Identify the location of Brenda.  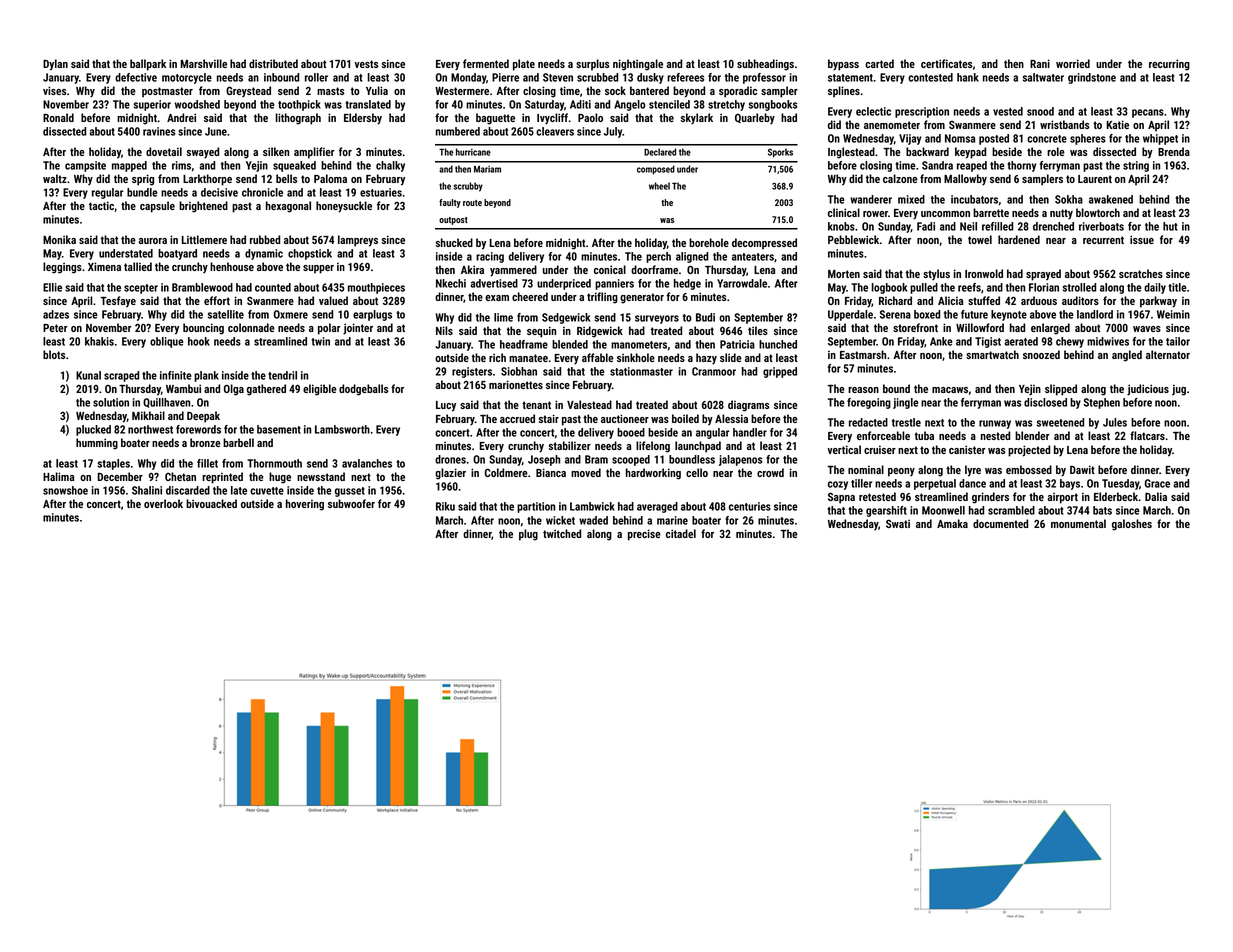
(1174, 151).
